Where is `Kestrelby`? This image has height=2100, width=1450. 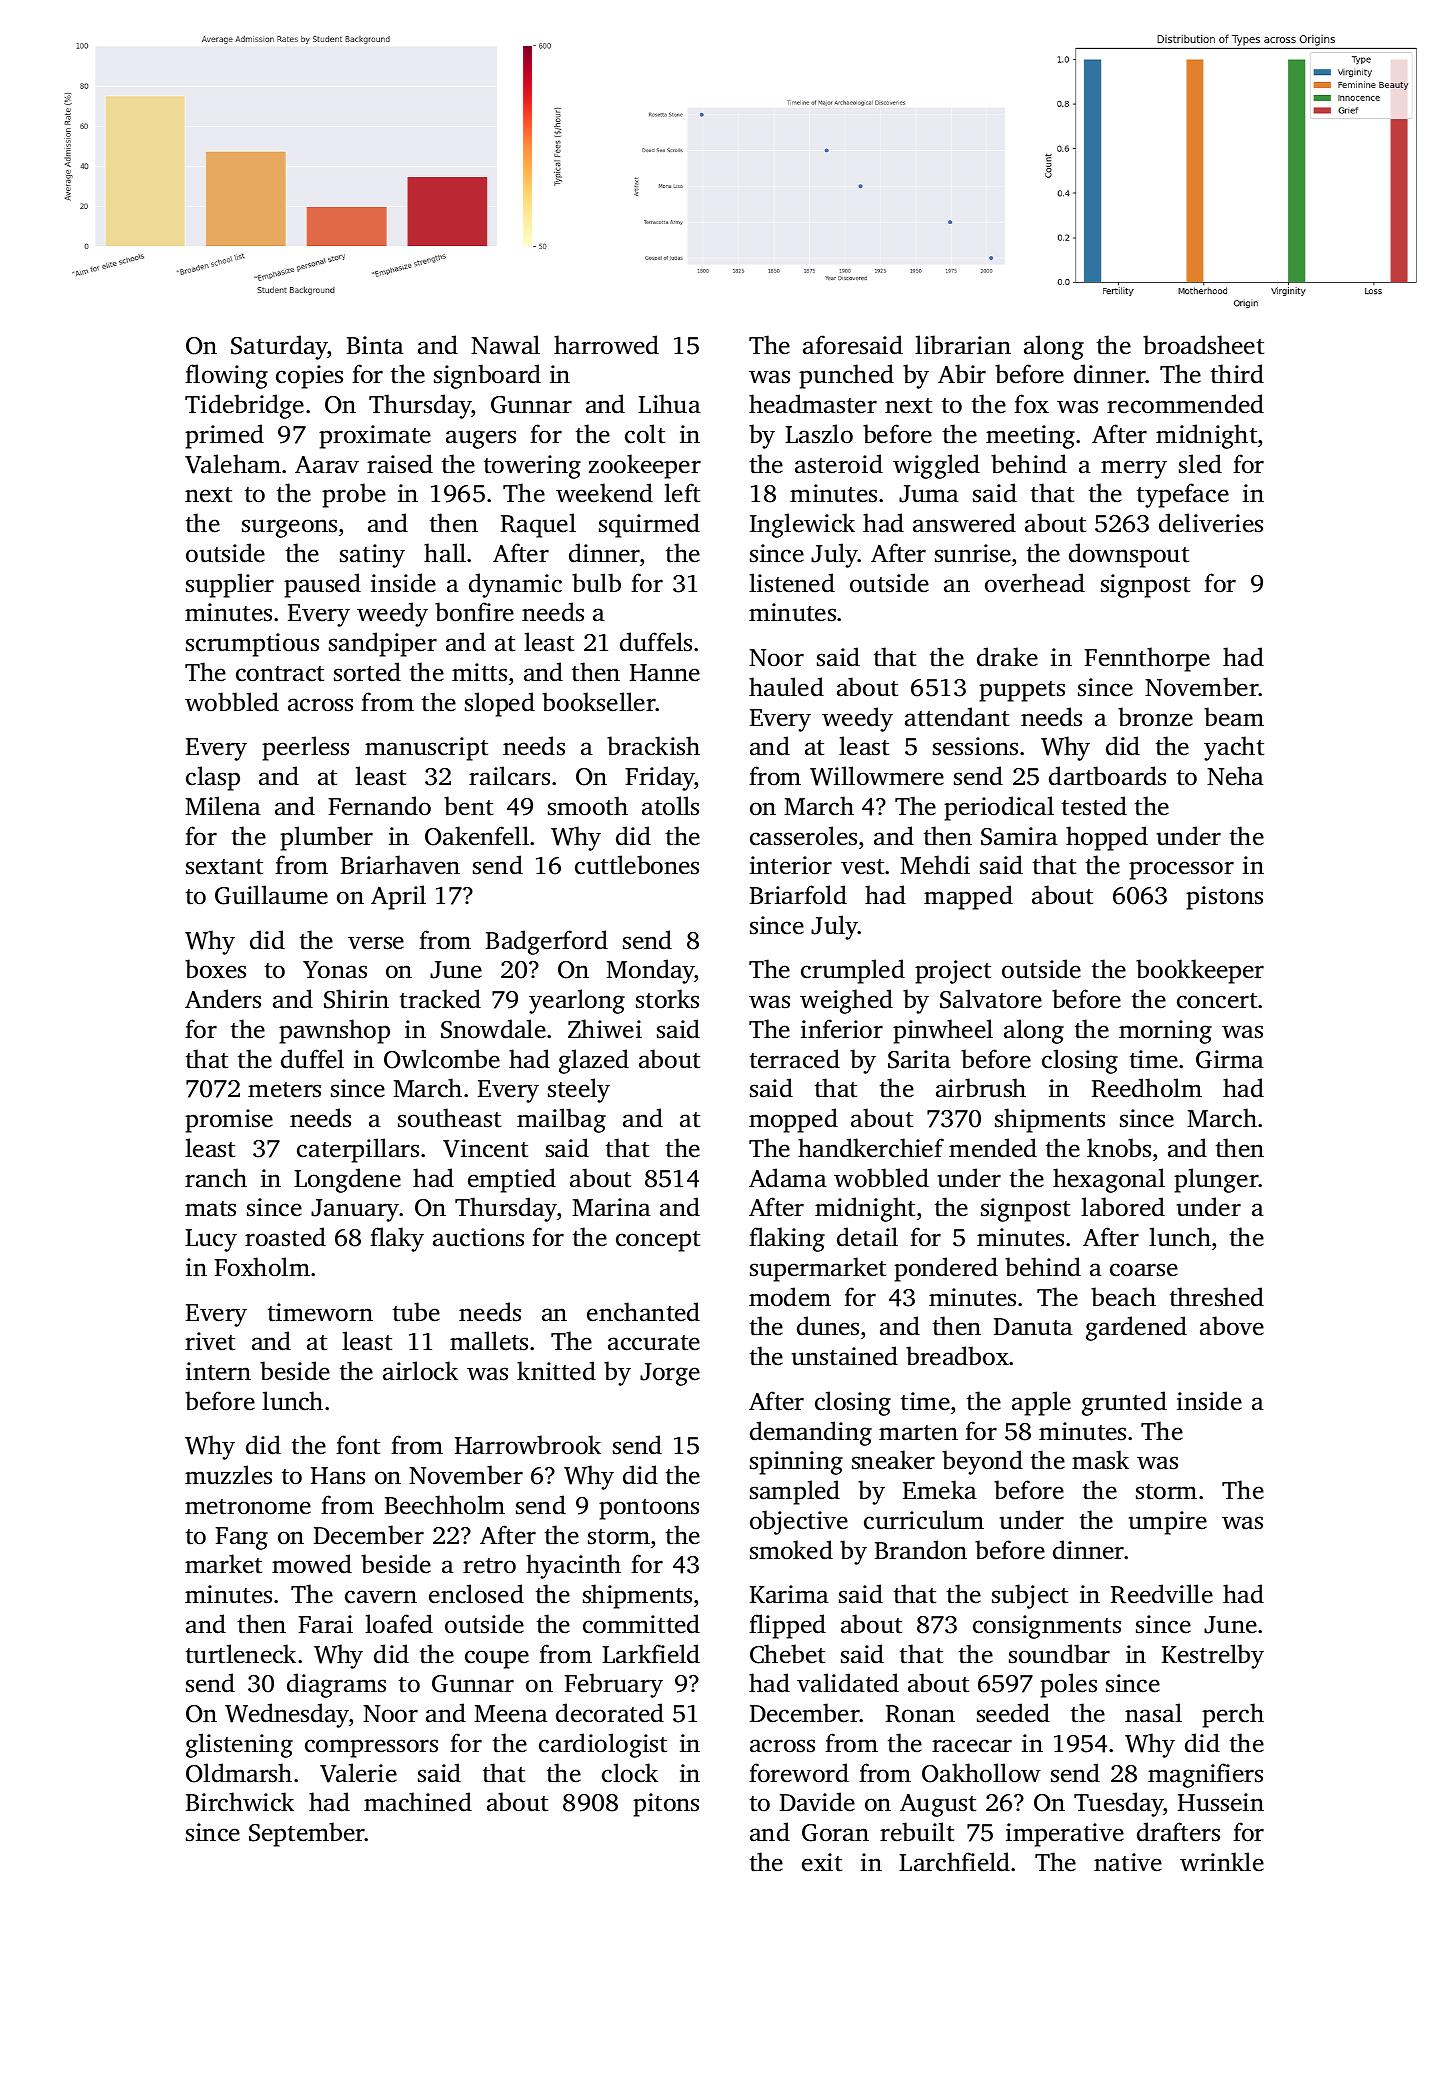 Kestrelby is located at coordinates (1213, 1656).
